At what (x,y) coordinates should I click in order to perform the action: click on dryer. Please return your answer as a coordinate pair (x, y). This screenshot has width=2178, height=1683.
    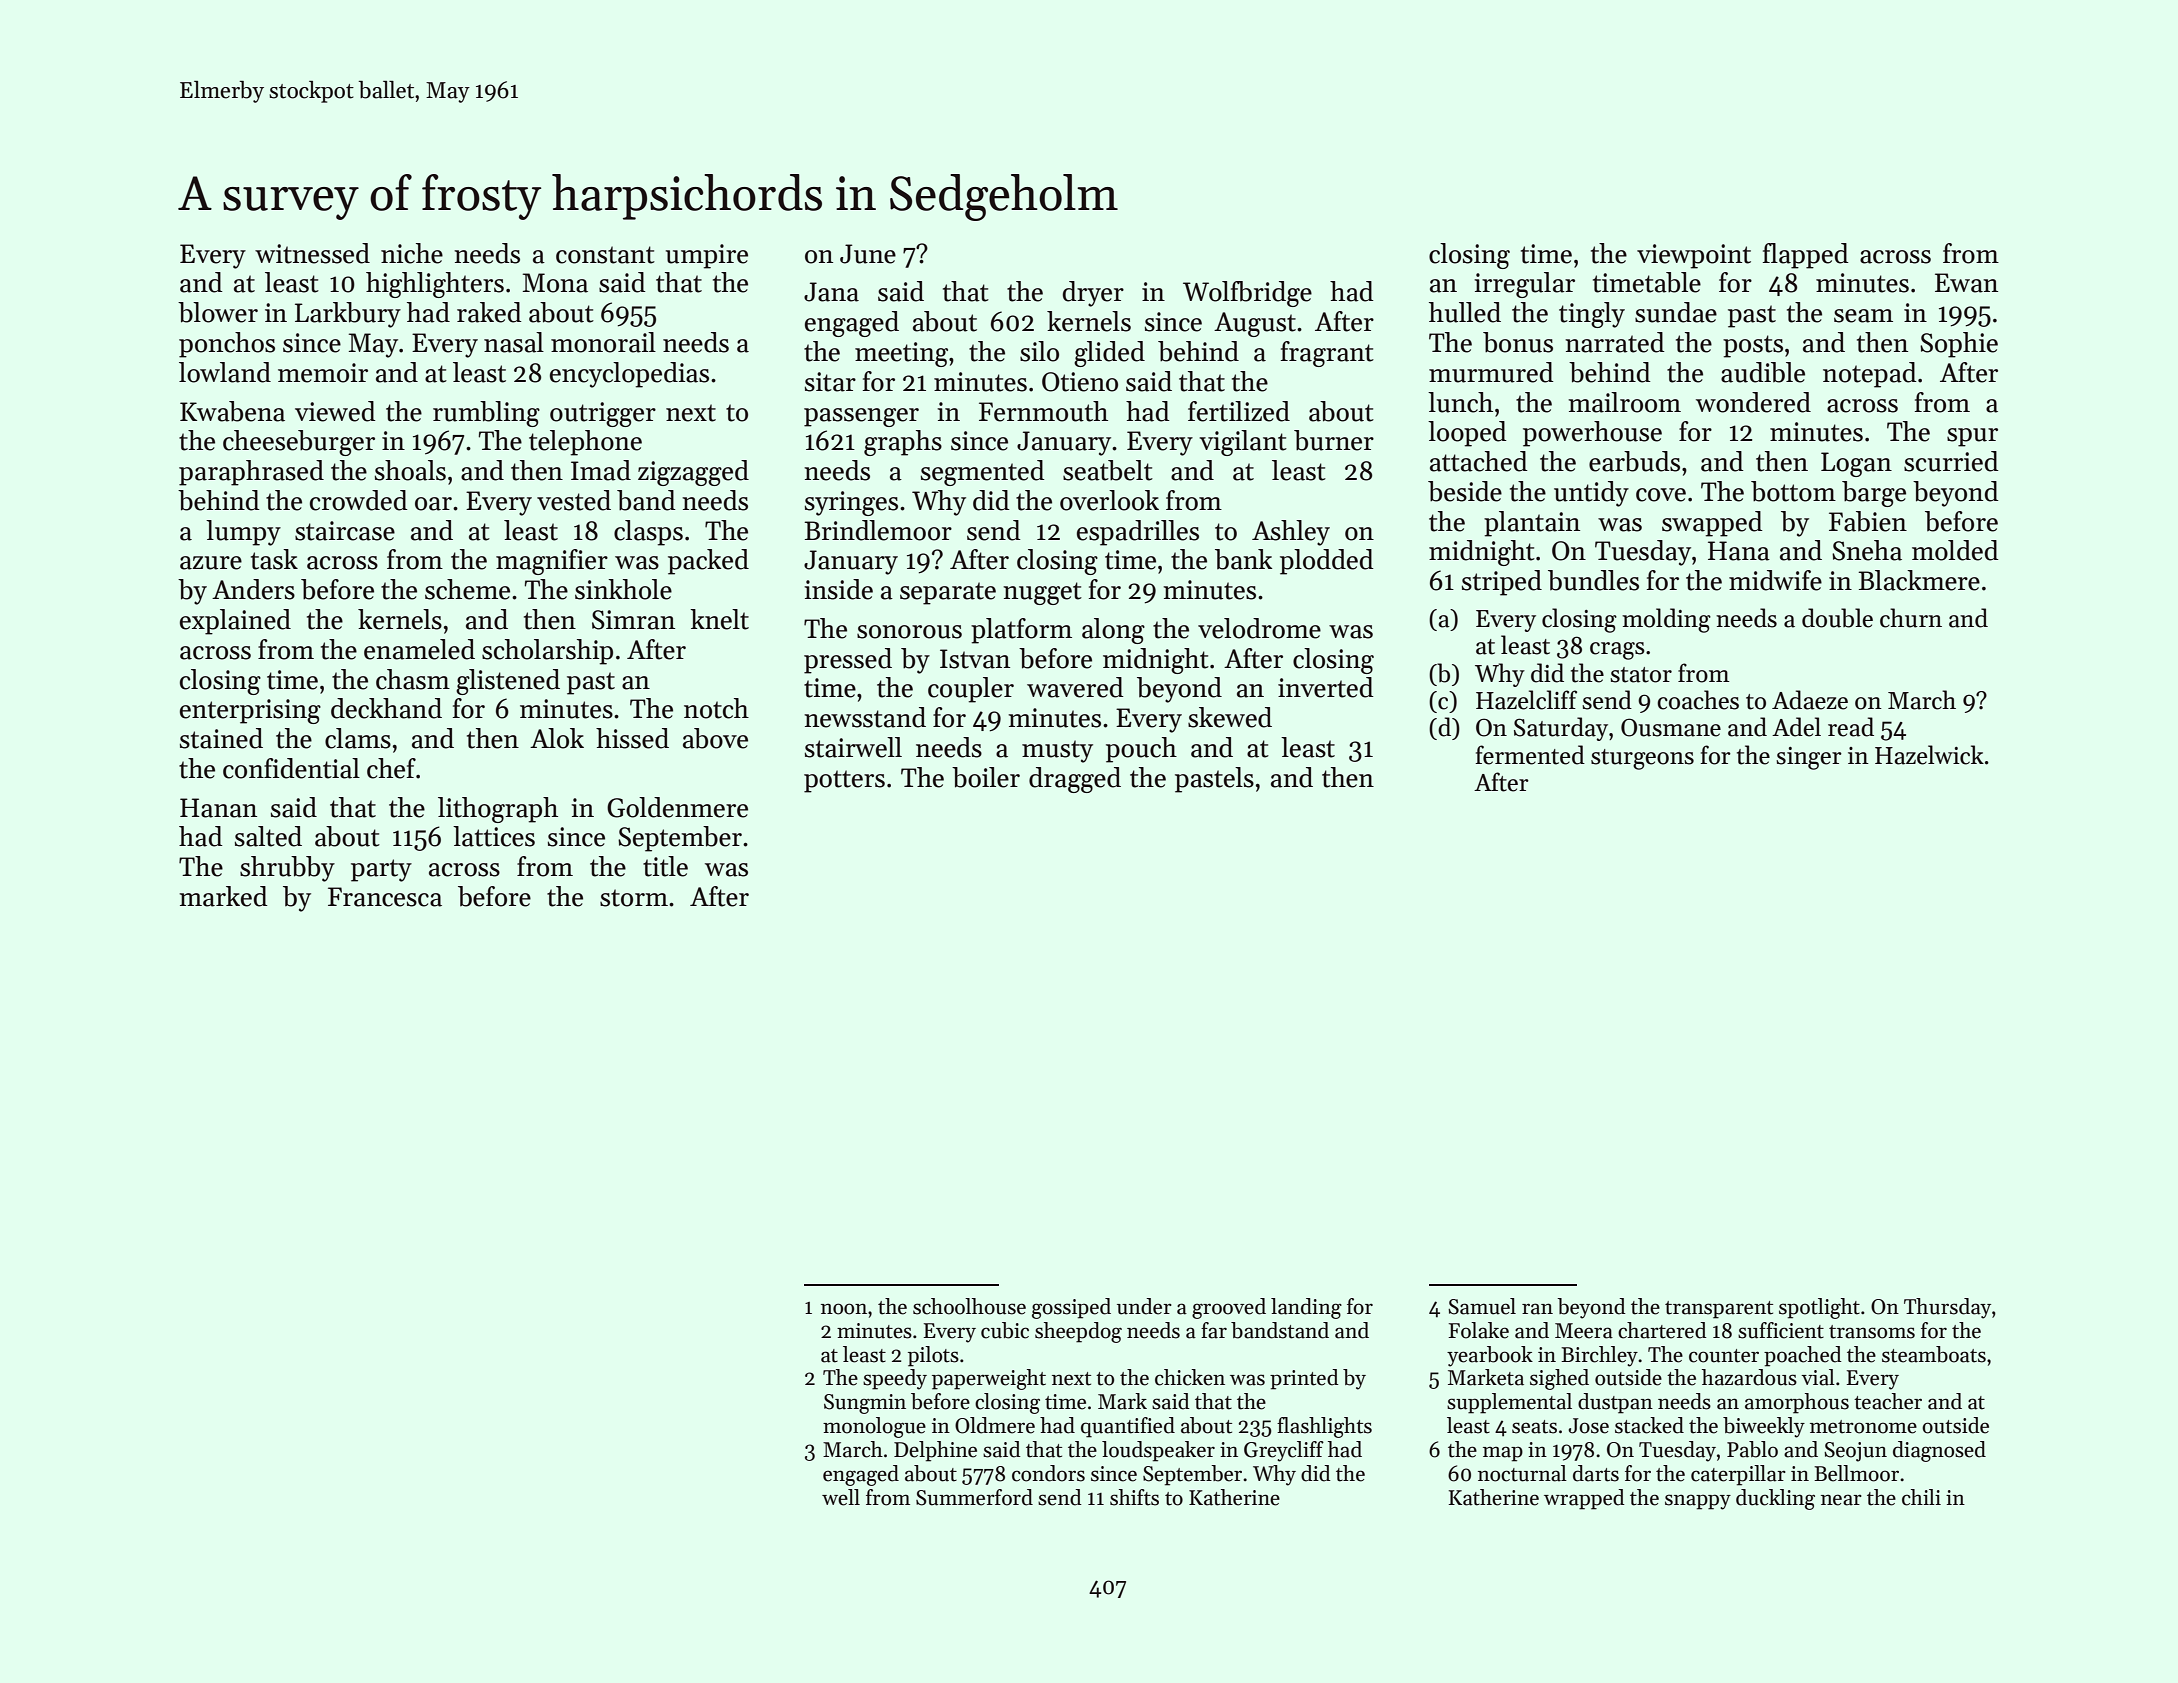
    Looking at the image, I should click on (1093, 294).
